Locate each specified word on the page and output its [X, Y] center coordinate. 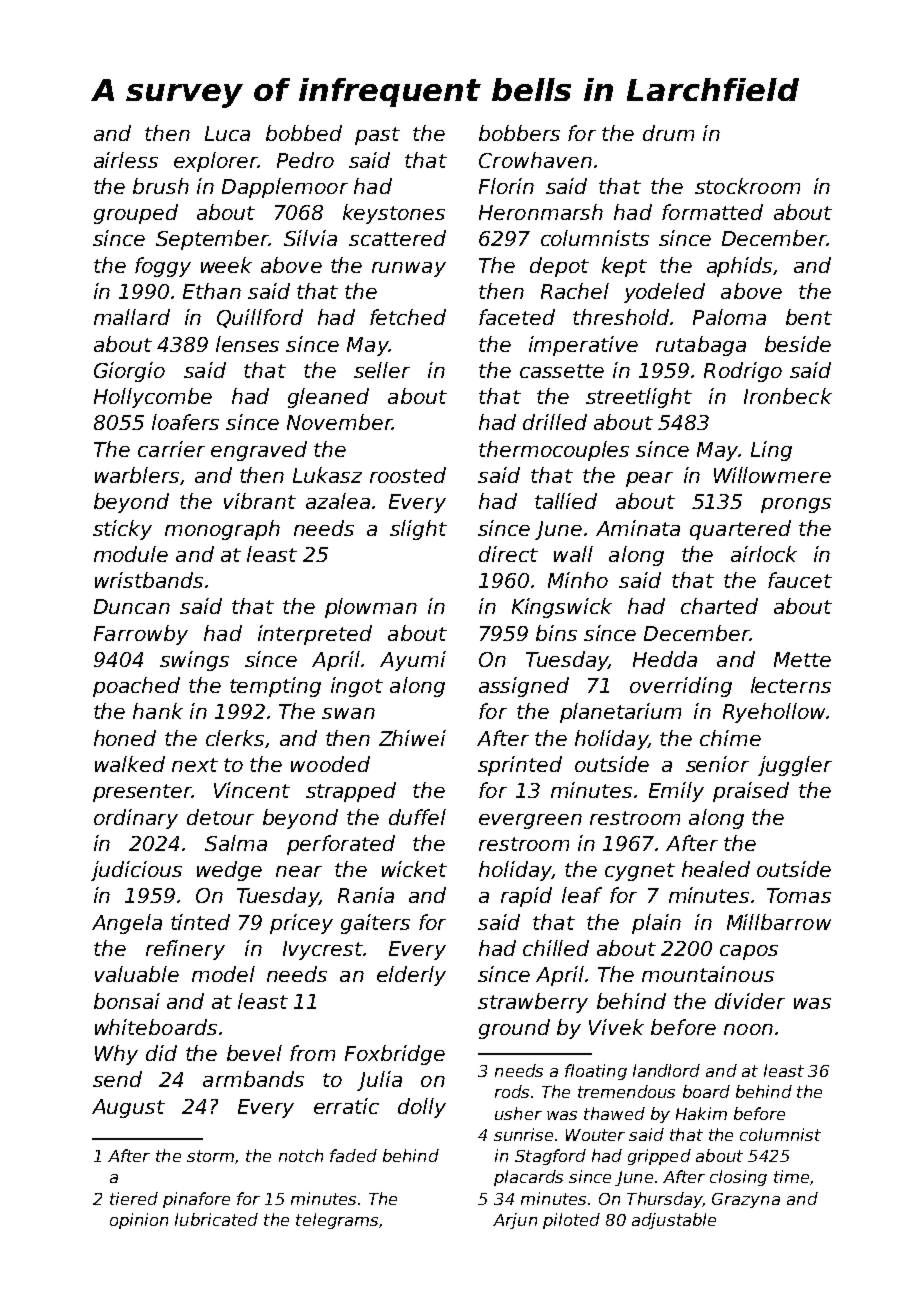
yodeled [664, 293]
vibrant [260, 501]
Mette [802, 659]
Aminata [638, 528]
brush [161, 186]
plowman [371, 608]
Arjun [515, 1221]
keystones [394, 214]
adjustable [674, 1221]
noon [748, 1029]
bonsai [127, 1001]
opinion [139, 1221]
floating [596, 1072]
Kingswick [562, 608]
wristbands [149, 580]
